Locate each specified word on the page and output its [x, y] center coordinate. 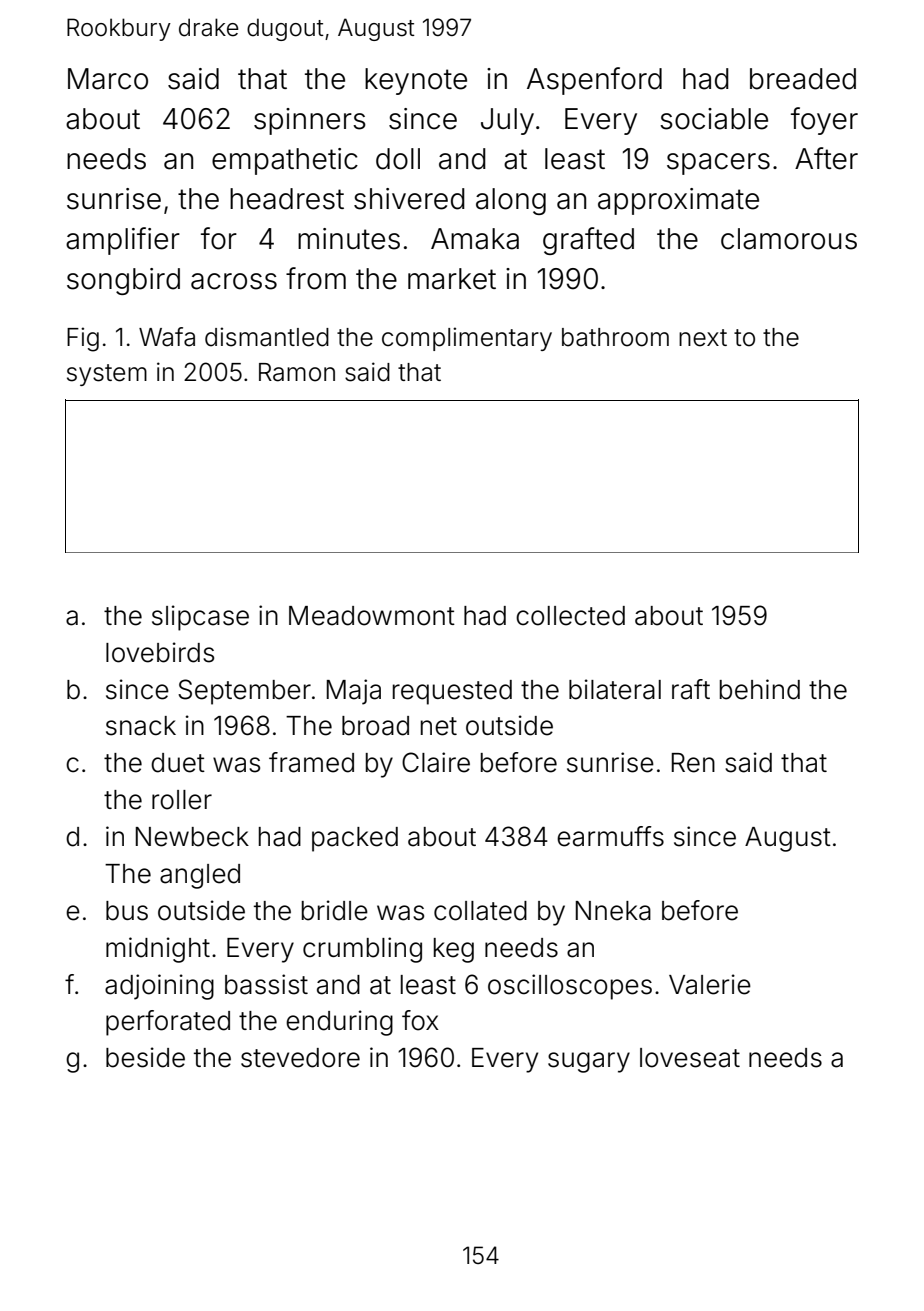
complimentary [467, 339]
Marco [108, 79]
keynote [416, 81]
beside [145, 1057]
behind [760, 689]
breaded [803, 79]
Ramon [297, 372]
